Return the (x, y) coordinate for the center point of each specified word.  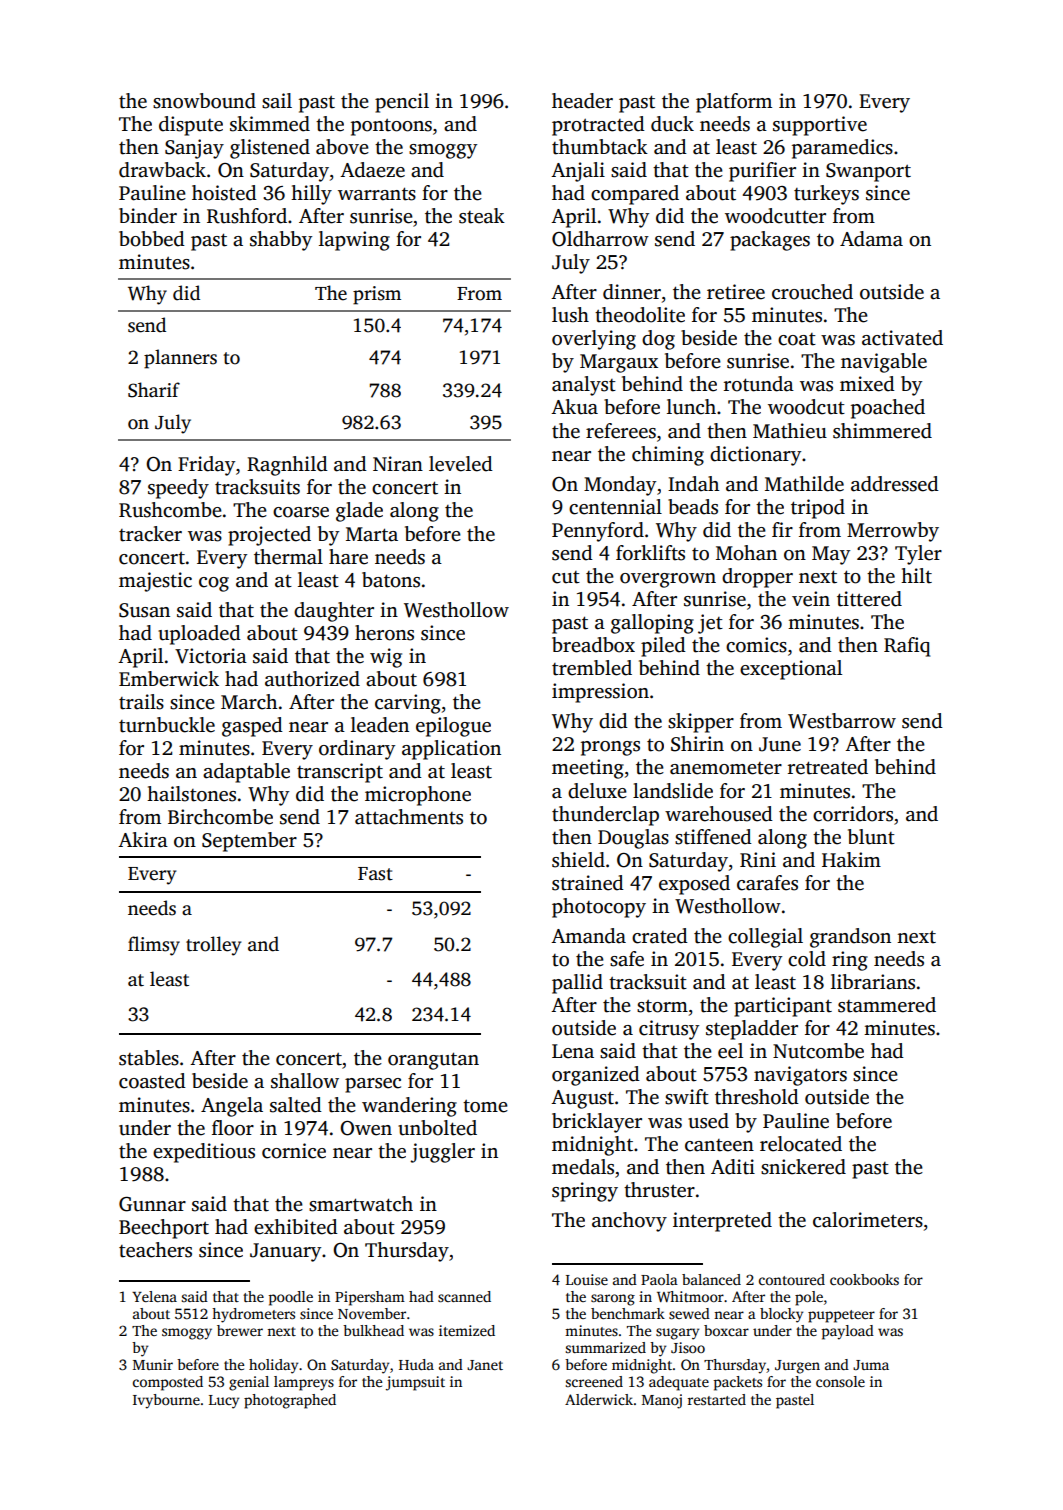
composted (168, 1383)
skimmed (270, 124)
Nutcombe (818, 1051)
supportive (820, 126)
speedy (178, 489)
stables (149, 1058)
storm (662, 1006)
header (582, 101)
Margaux (619, 363)
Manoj (662, 1401)
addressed (895, 484)
